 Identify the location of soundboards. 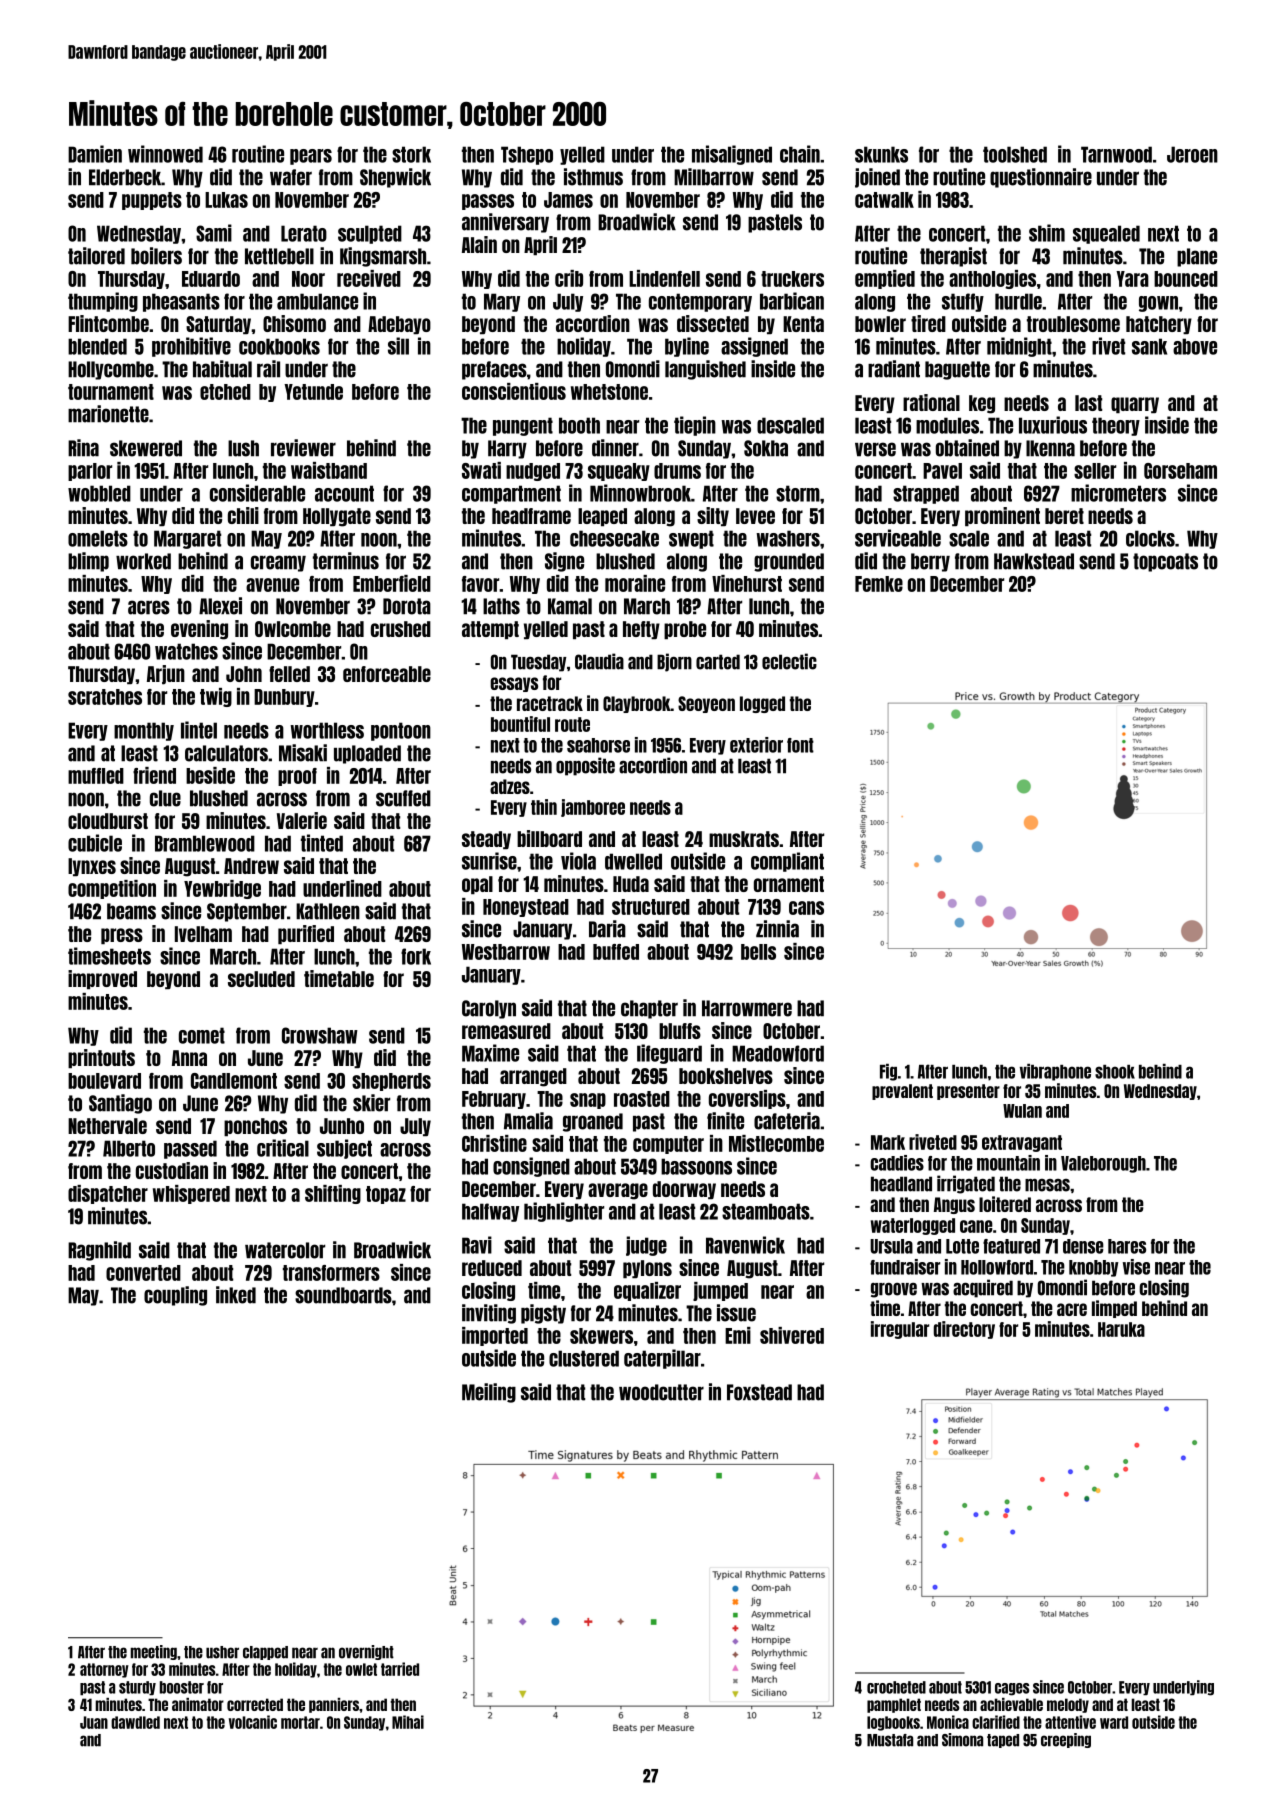
(343, 1295).
